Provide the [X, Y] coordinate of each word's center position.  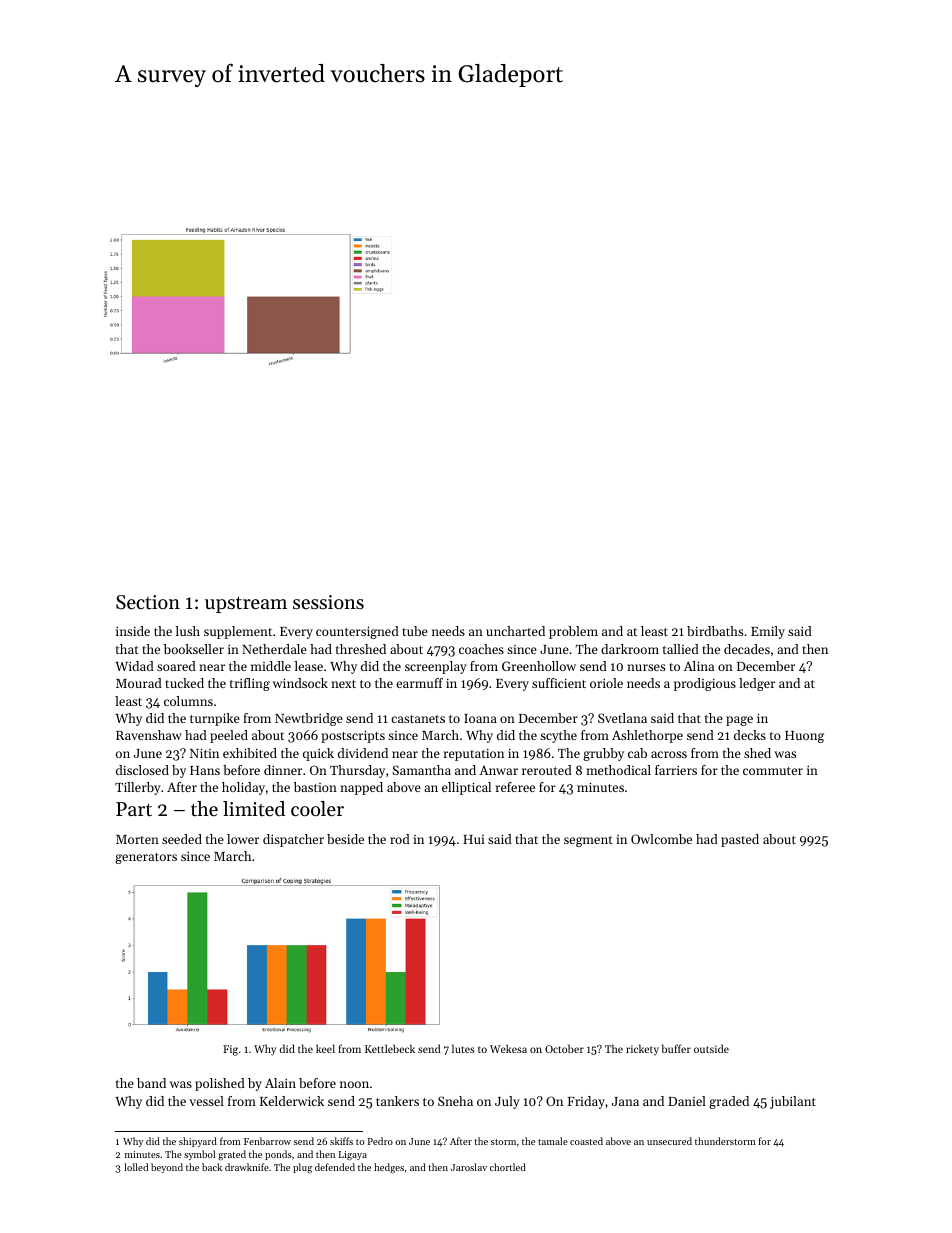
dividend [363, 753]
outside [711, 1048]
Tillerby [138, 788]
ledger [757, 684]
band [151, 1083]
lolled [136, 1167]
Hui [474, 839]
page [739, 721]
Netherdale [274, 649]
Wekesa [508, 1048]
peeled [229, 736]
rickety [642, 1050]
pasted [740, 840]
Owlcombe [661, 839]
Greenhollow [539, 666]
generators [146, 858]
